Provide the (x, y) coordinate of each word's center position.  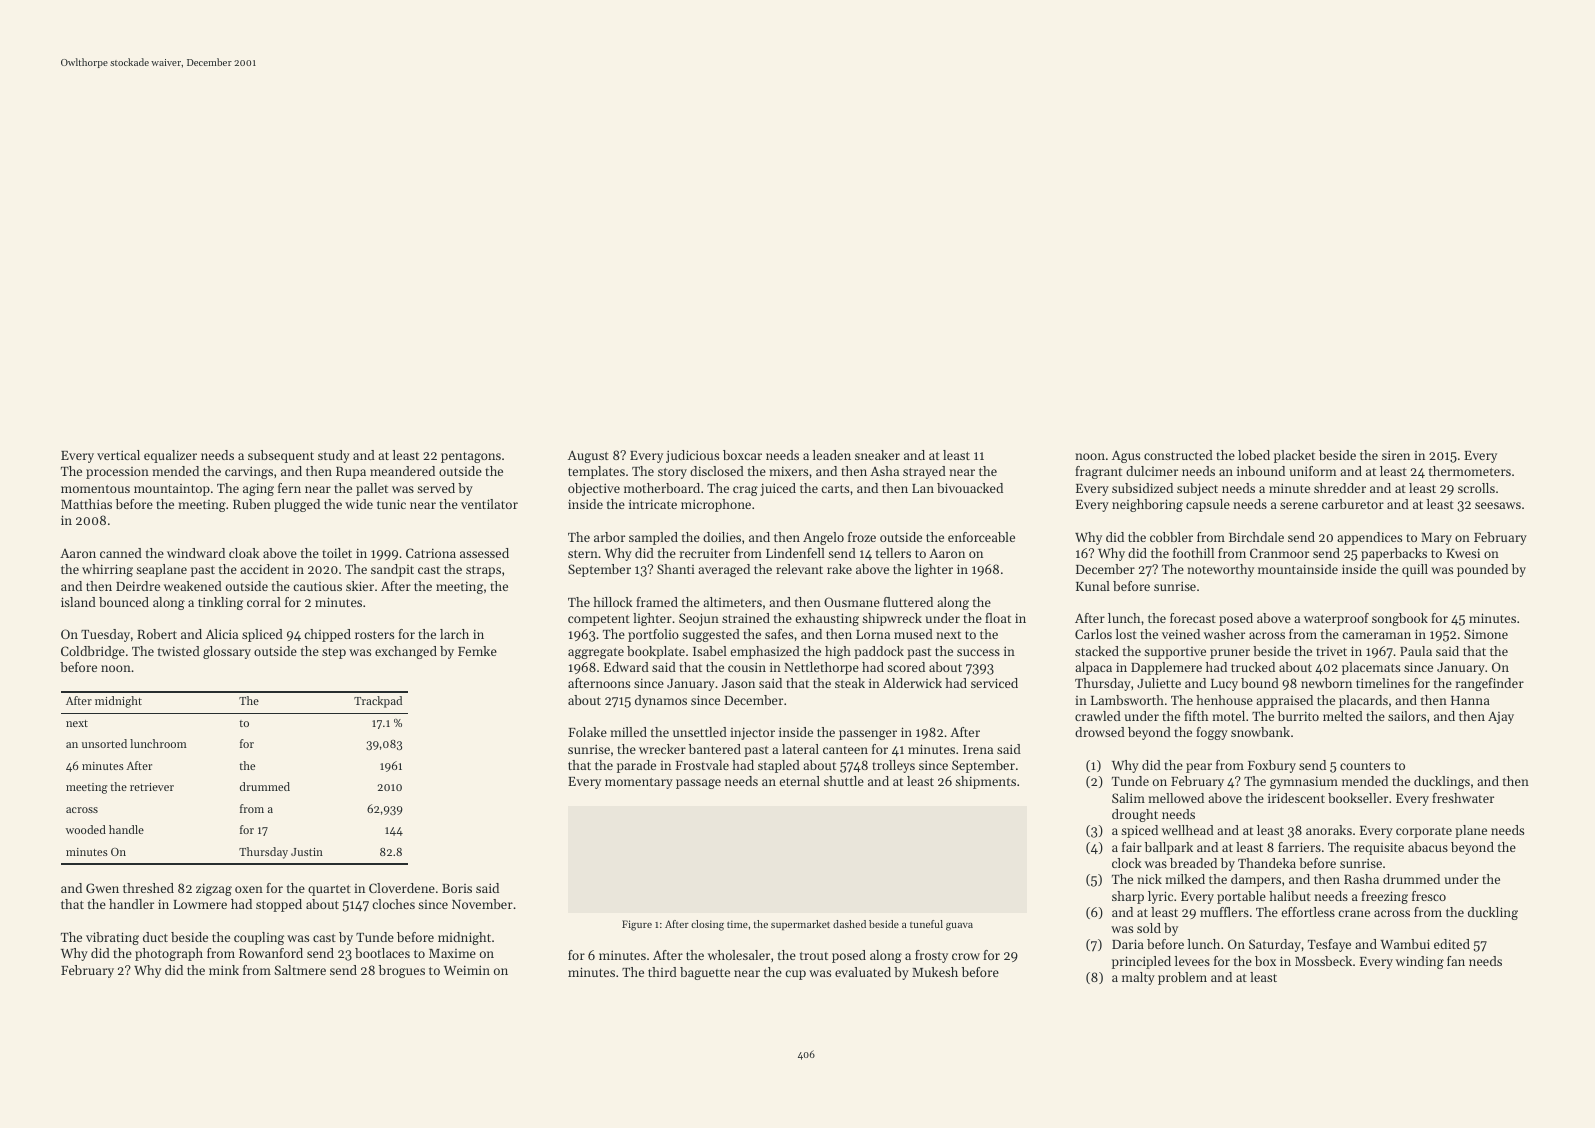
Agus (1126, 456)
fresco (1429, 896)
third (662, 972)
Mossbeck (1323, 961)
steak (850, 683)
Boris (457, 888)
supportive (1175, 653)
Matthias (86, 504)
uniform (1313, 471)
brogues (402, 971)
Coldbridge (93, 652)
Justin (307, 852)
